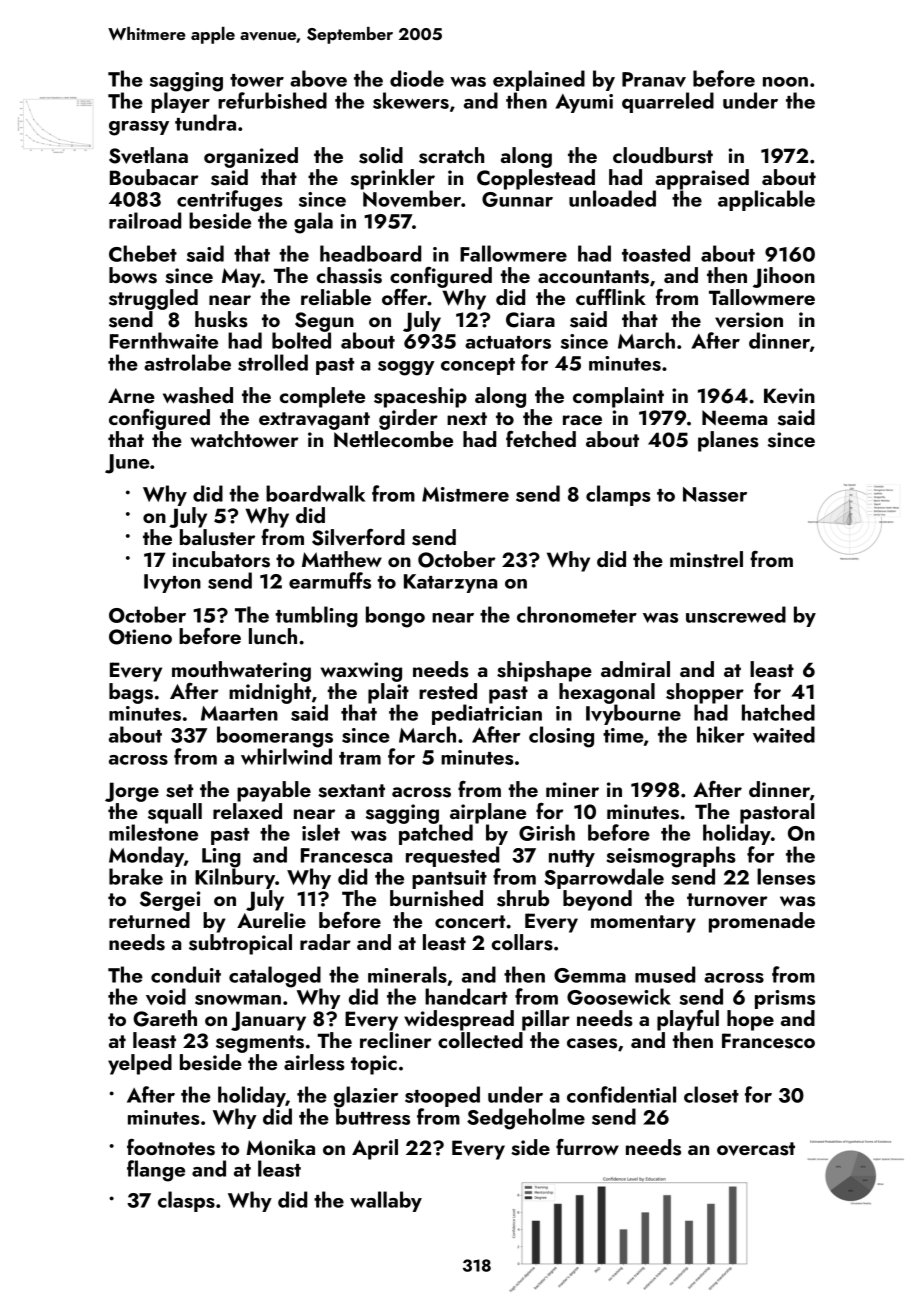  Describe the element at coordinates (635, 669) in the screenshot. I see `admiral` at that location.
